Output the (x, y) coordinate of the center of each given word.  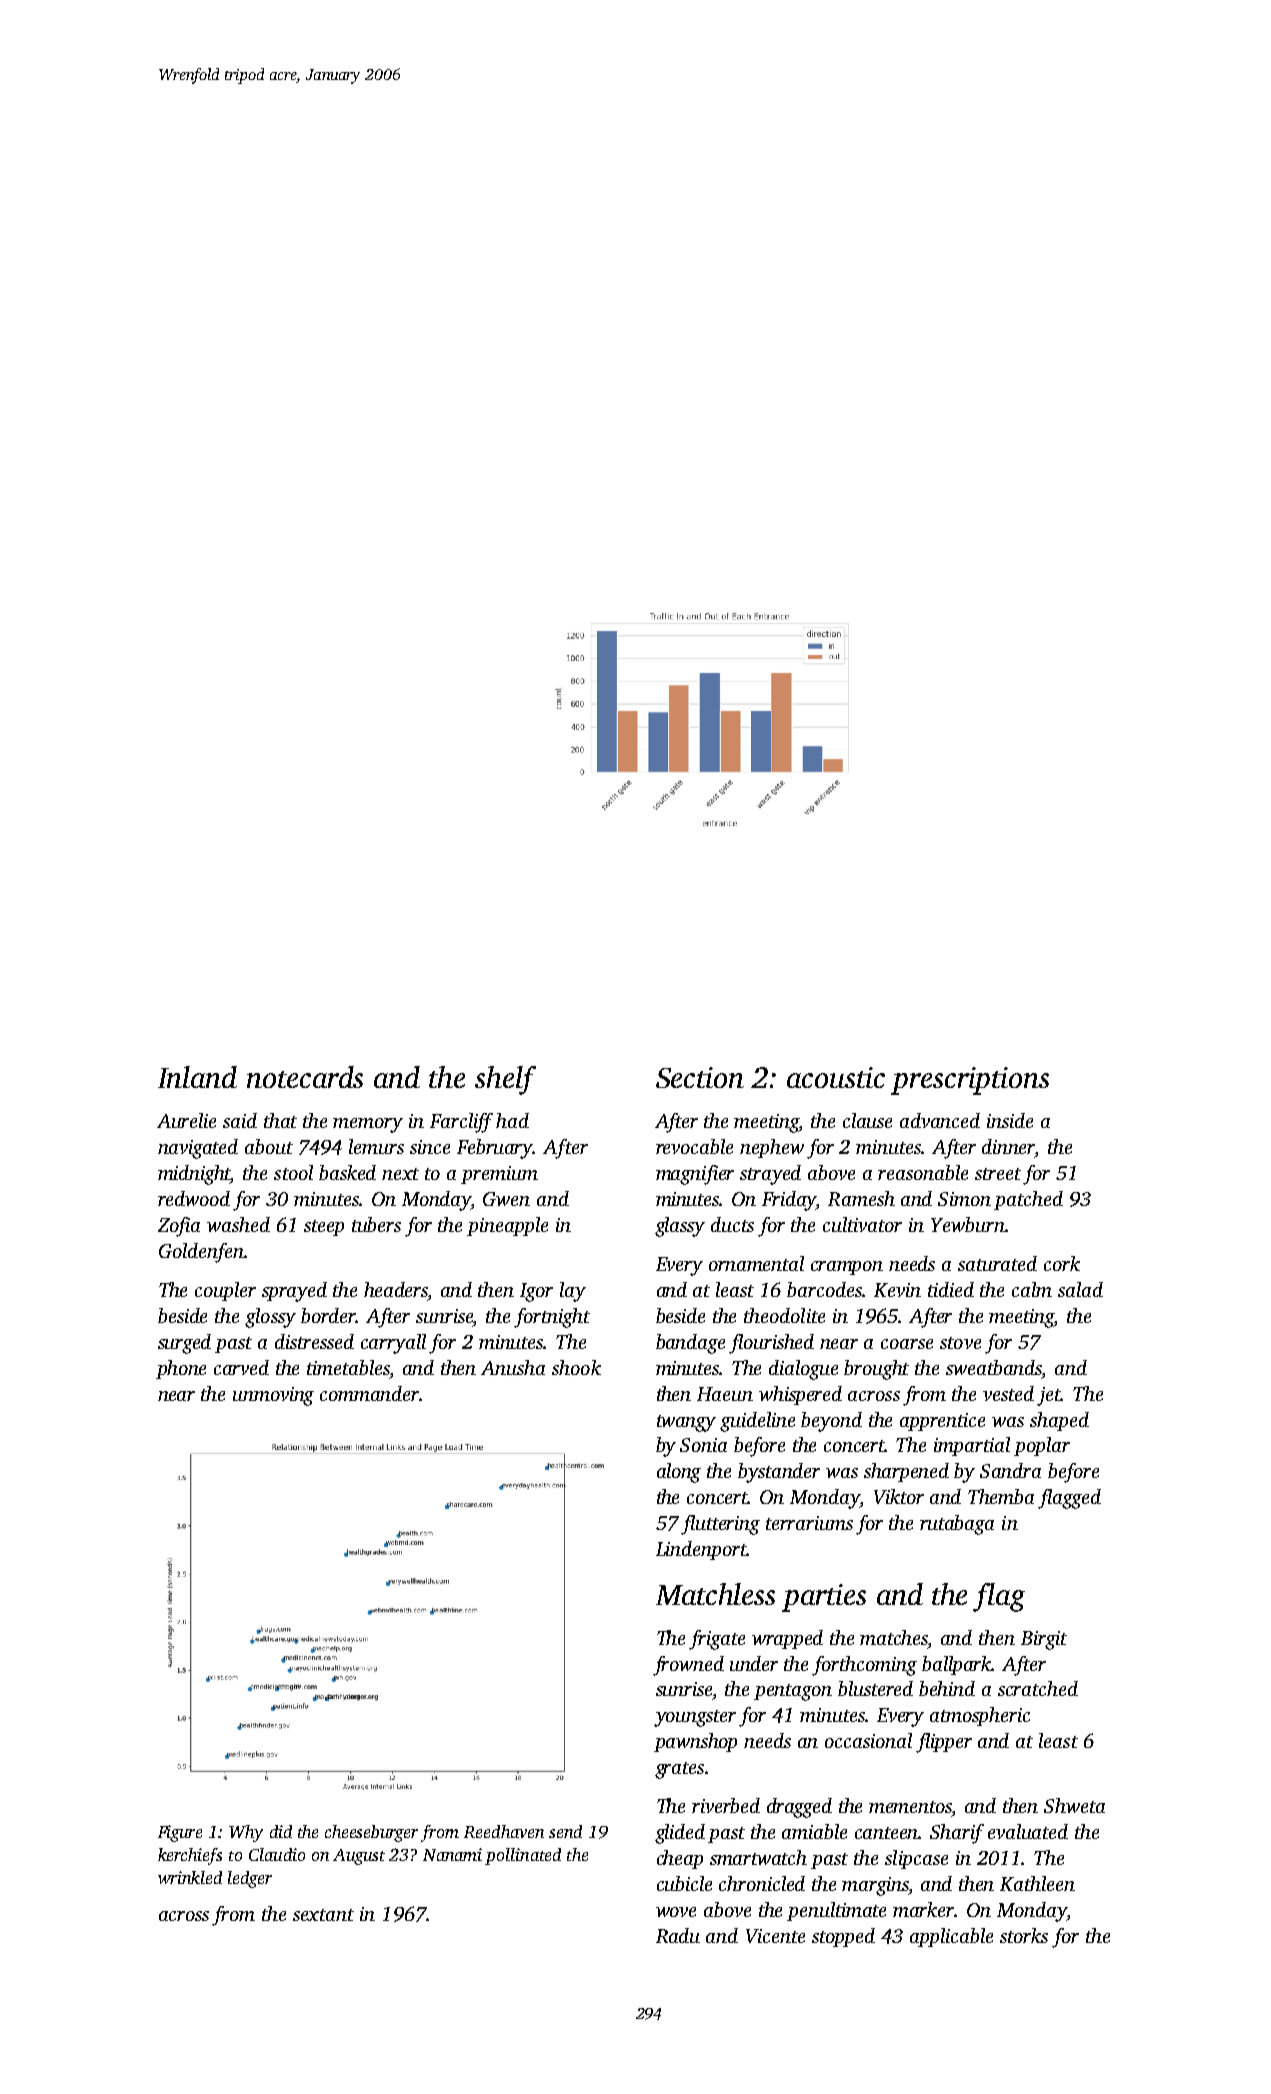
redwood (194, 1198)
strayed (770, 1175)
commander (369, 1393)
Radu (678, 1935)
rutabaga (957, 1525)
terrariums (809, 1523)
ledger (250, 1879)
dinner (1009, 1148)
